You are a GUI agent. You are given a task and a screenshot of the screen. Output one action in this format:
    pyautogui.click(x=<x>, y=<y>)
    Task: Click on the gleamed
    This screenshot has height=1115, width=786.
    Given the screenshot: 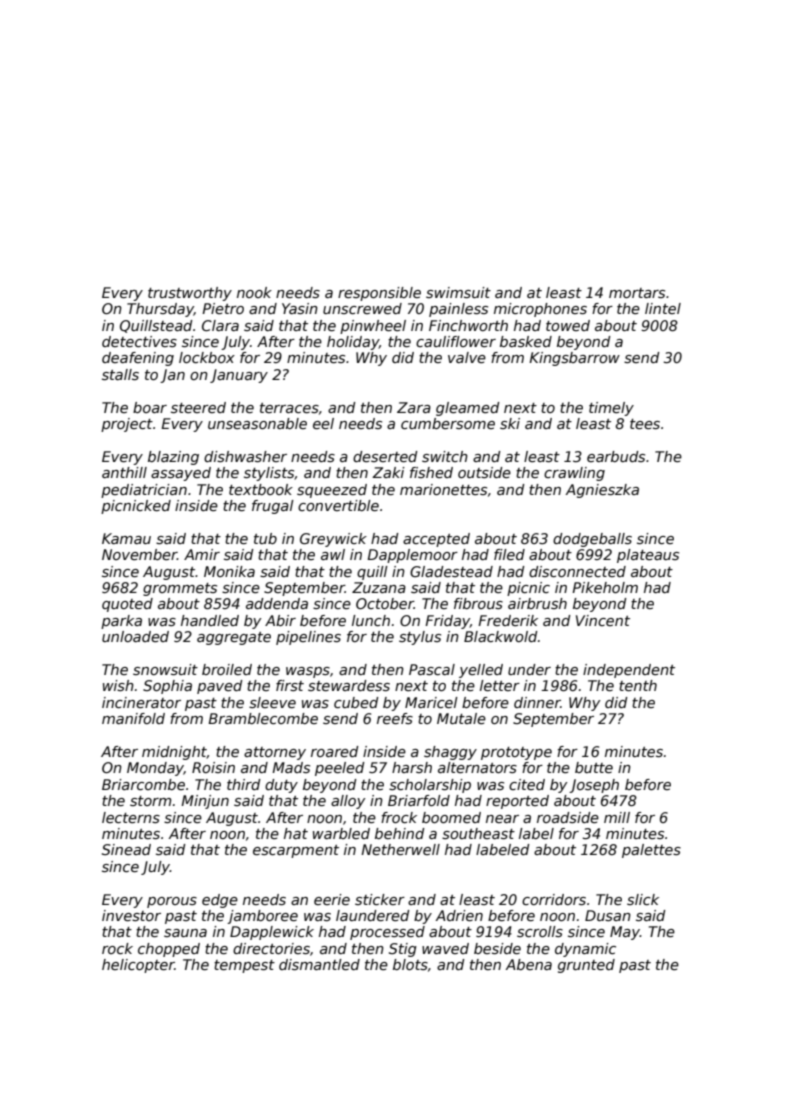 What is the action you would take?
    pyautogui.click(x=468, y=409)
